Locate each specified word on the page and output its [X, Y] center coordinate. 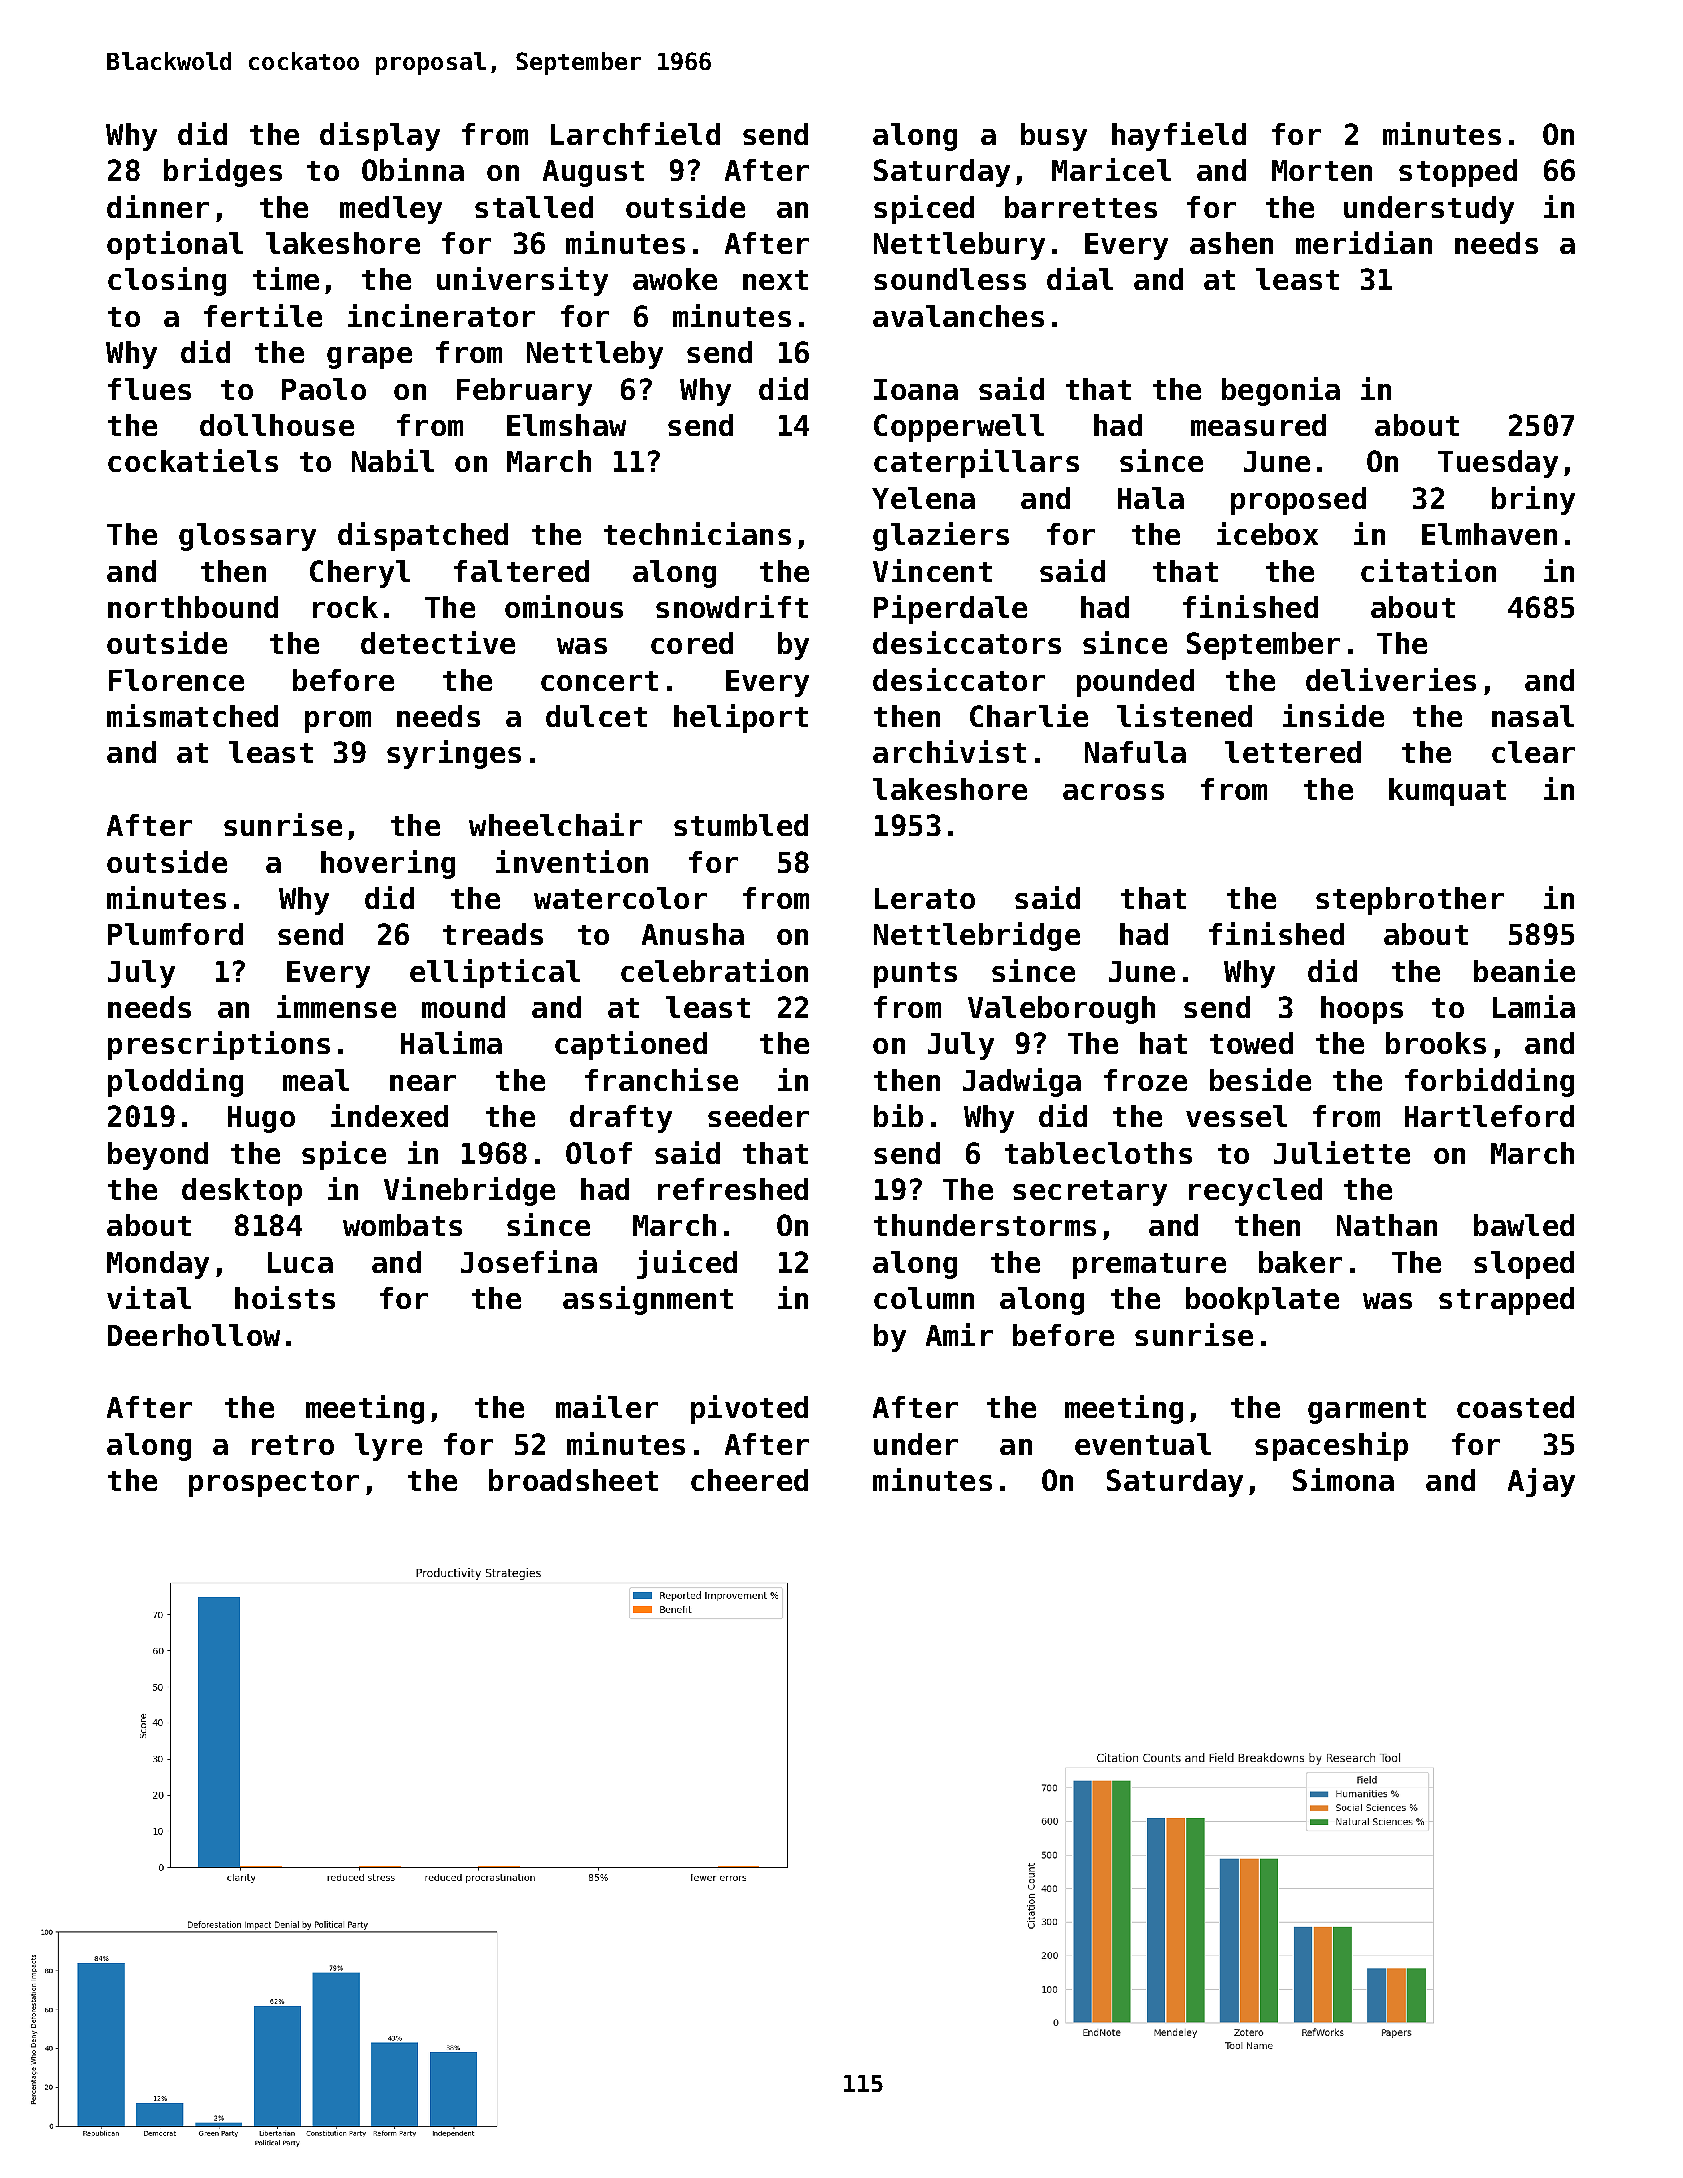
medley [391, 210]
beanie [1524, 970]
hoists [285, 1297]
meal [316, 1080]
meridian [1364, 242]
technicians [697, 533]
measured [1258, 425]
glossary [247, 537]
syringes [454, 754]
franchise [661, 1079]
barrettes [1081, 207]
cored [692, 643]
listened [1184, 715]
